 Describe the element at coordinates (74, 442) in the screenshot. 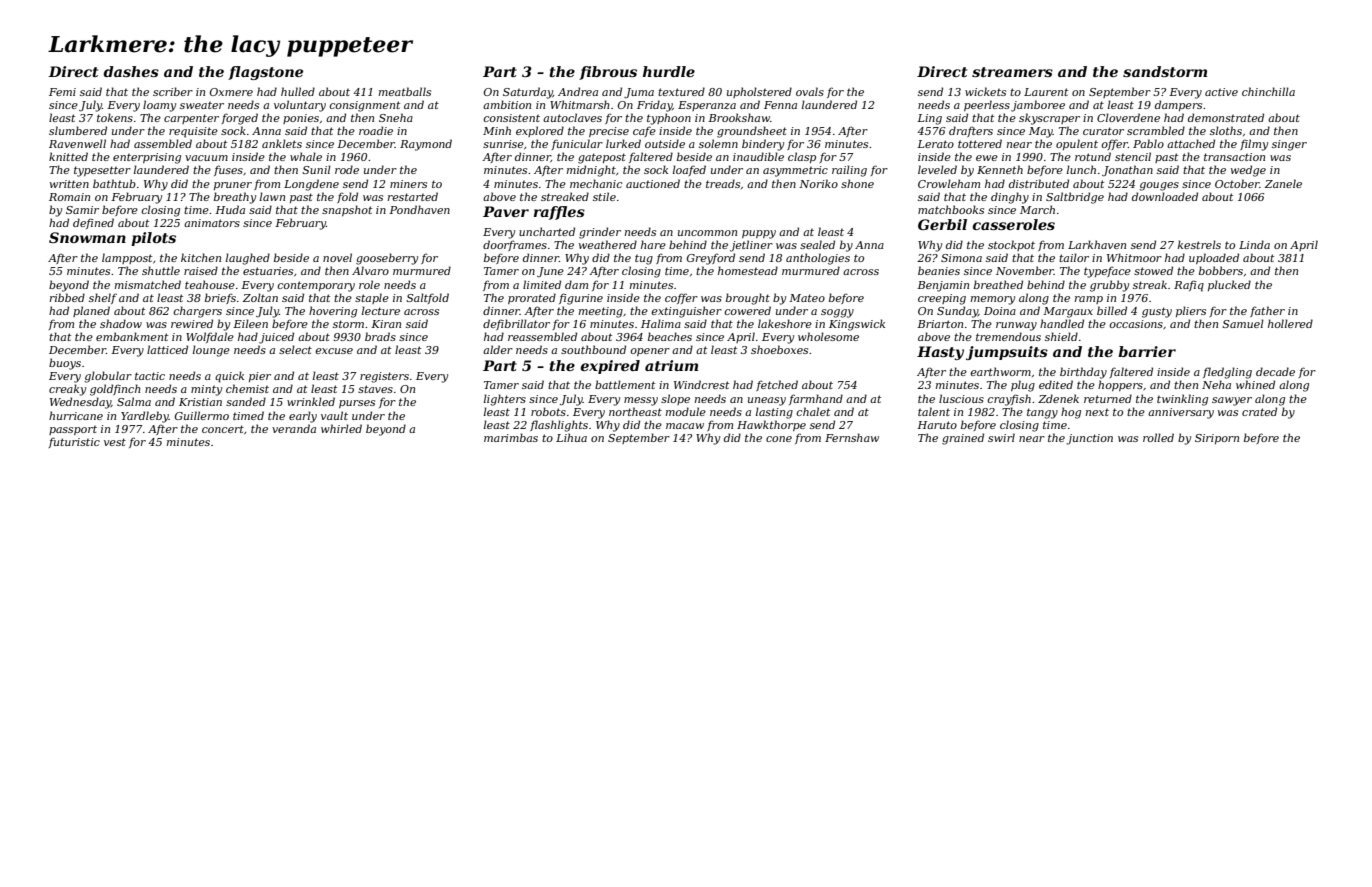

I see `futuristic` at that location.
